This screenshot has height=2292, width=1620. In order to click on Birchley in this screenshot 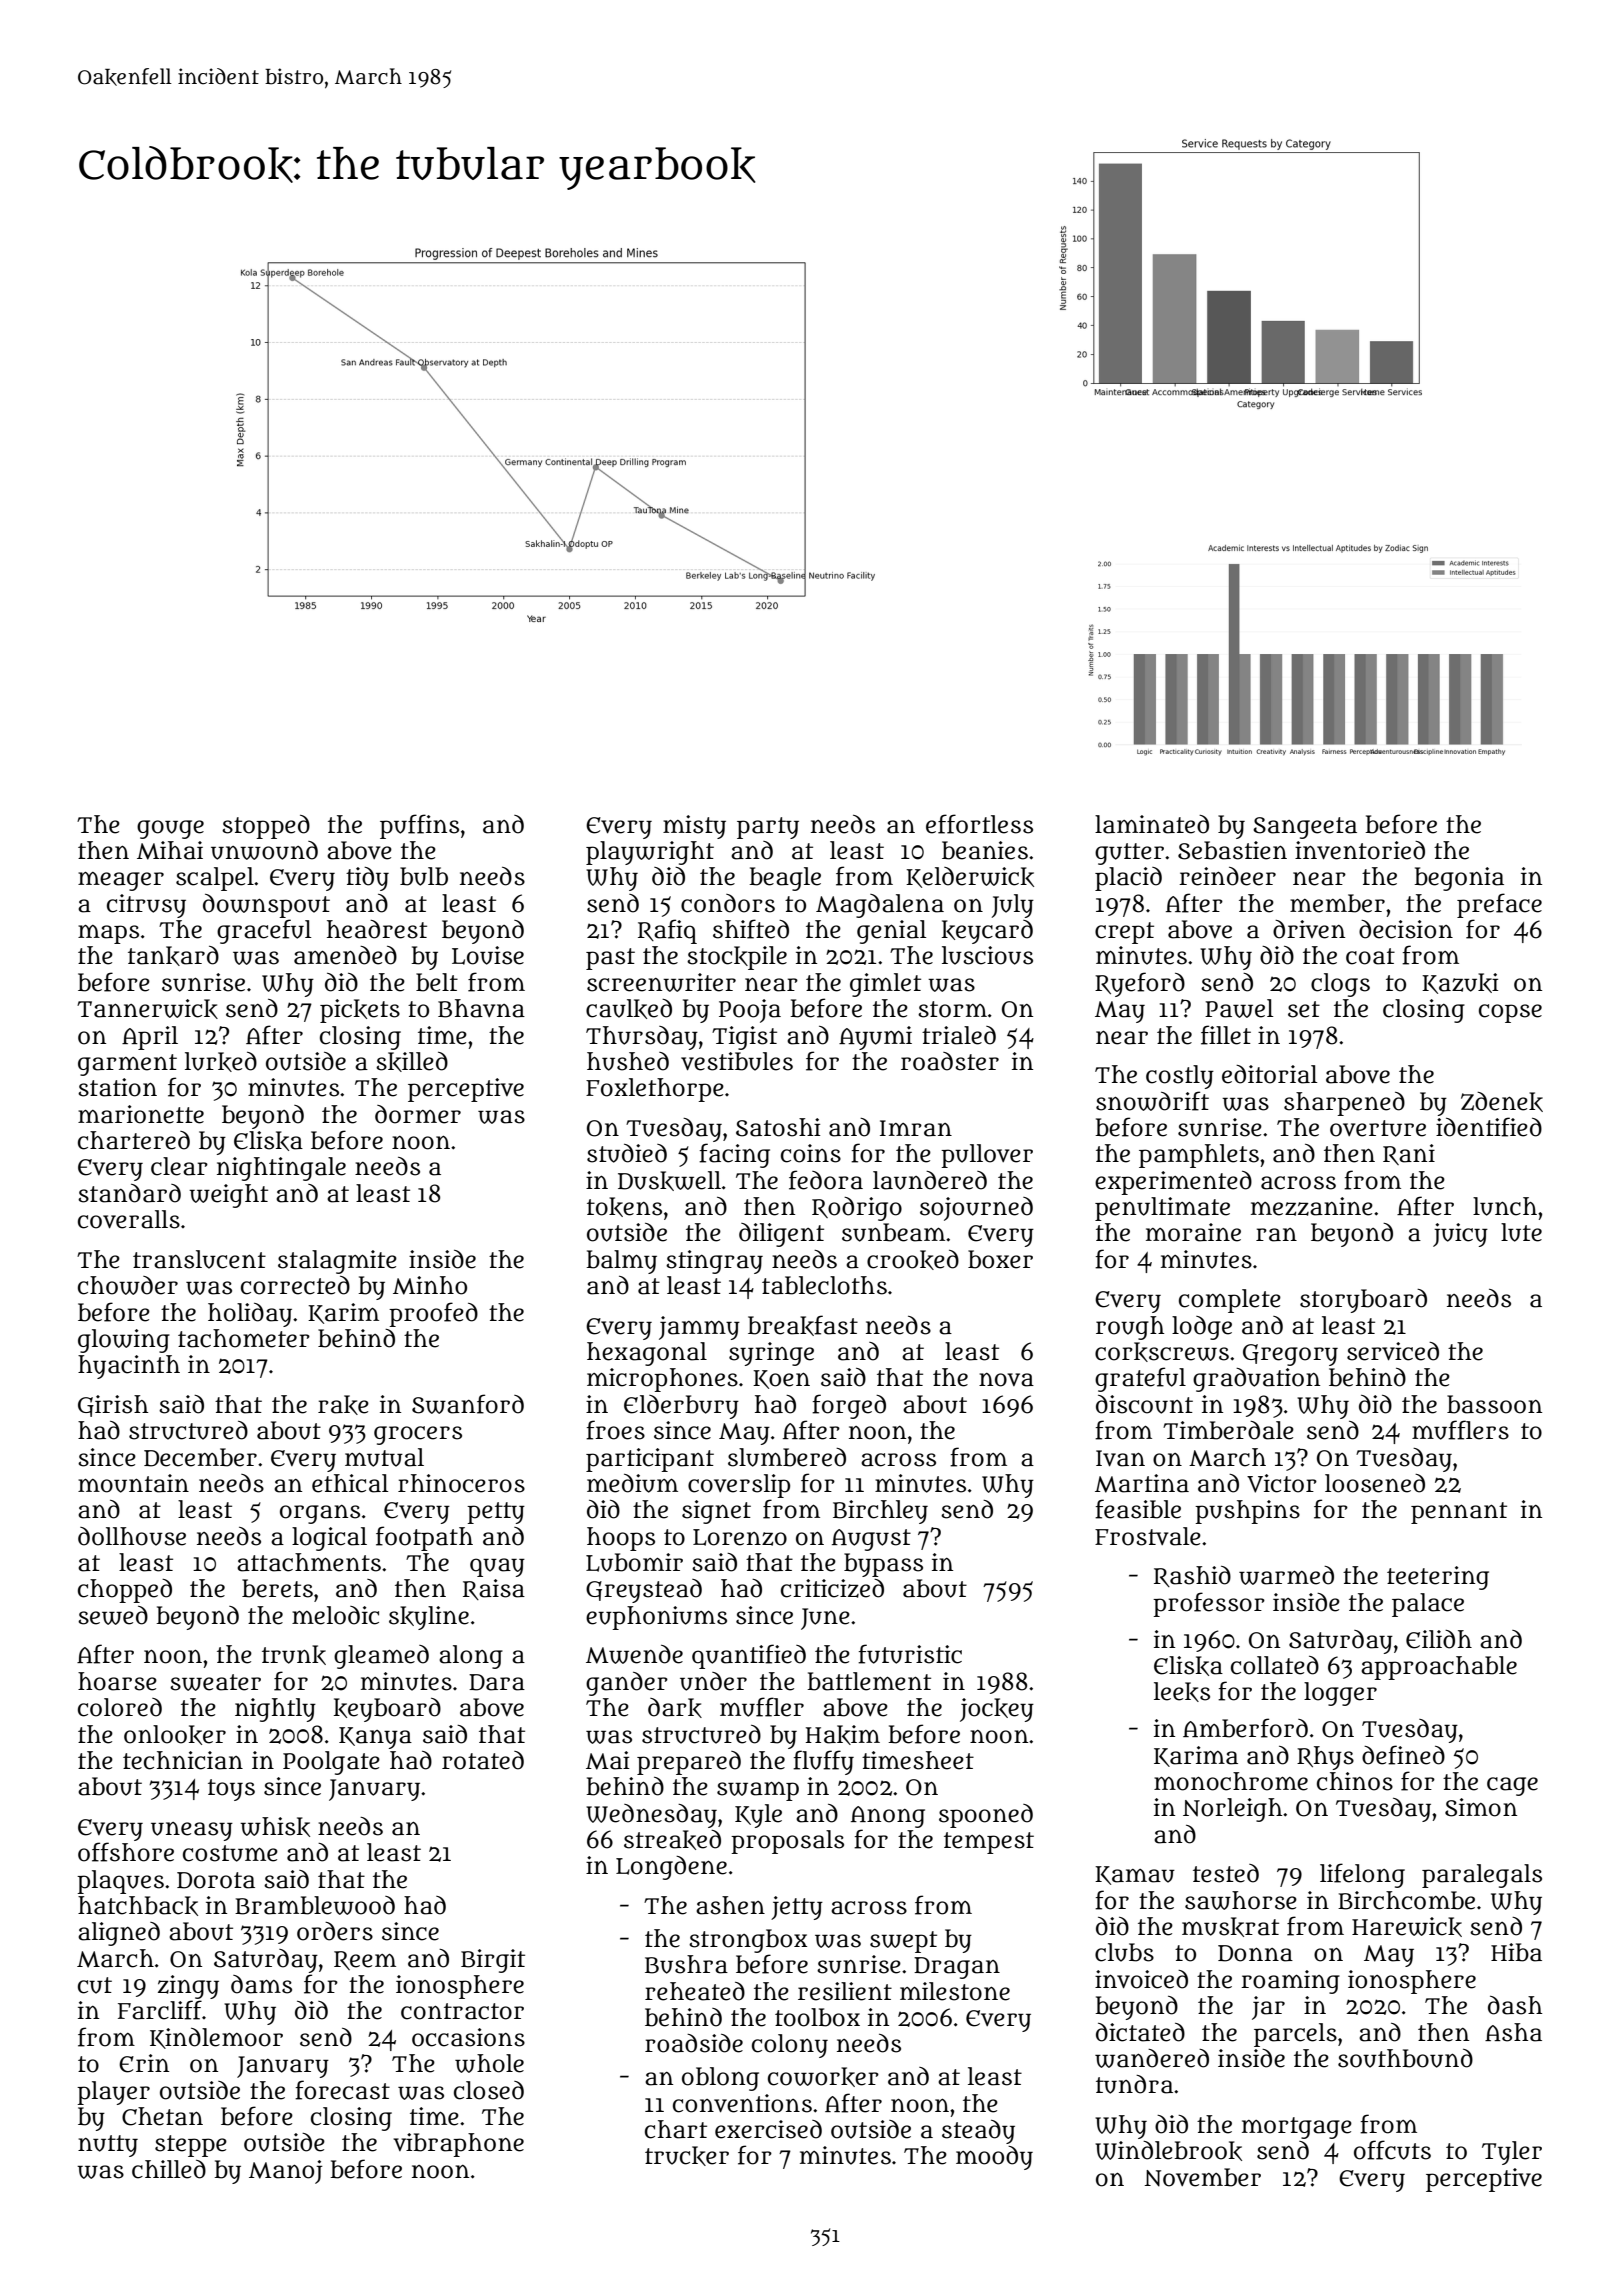, I will do `click(880, 1512)`.
